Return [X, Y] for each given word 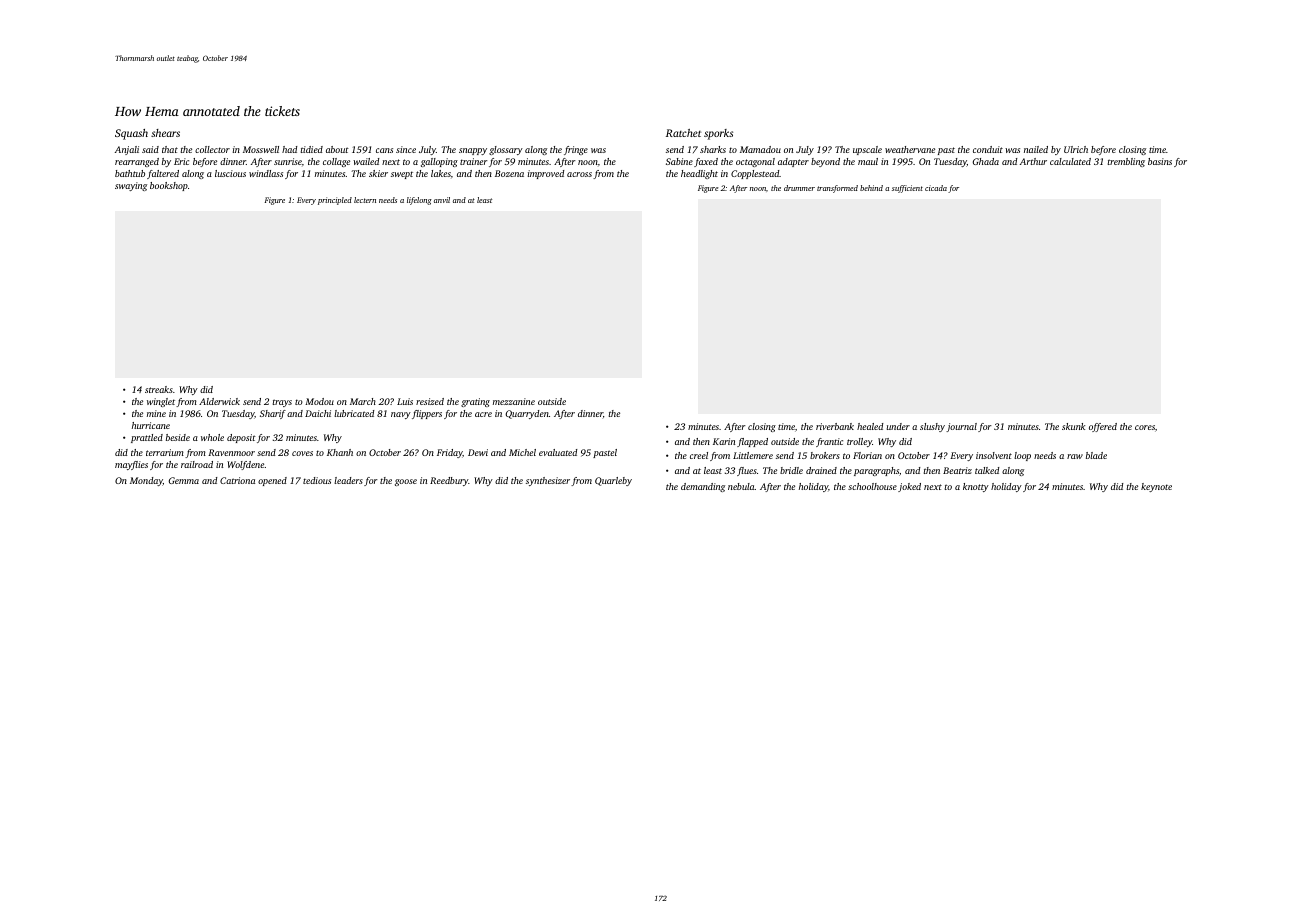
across [579, 174]
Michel [522, 452]
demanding [703, 487]
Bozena [509, 173]
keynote [1156, 487]
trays [282, 403]
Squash [131, 134]
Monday [146, 481]
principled [335, 201]
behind [871, 188]
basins [1160, 161]
